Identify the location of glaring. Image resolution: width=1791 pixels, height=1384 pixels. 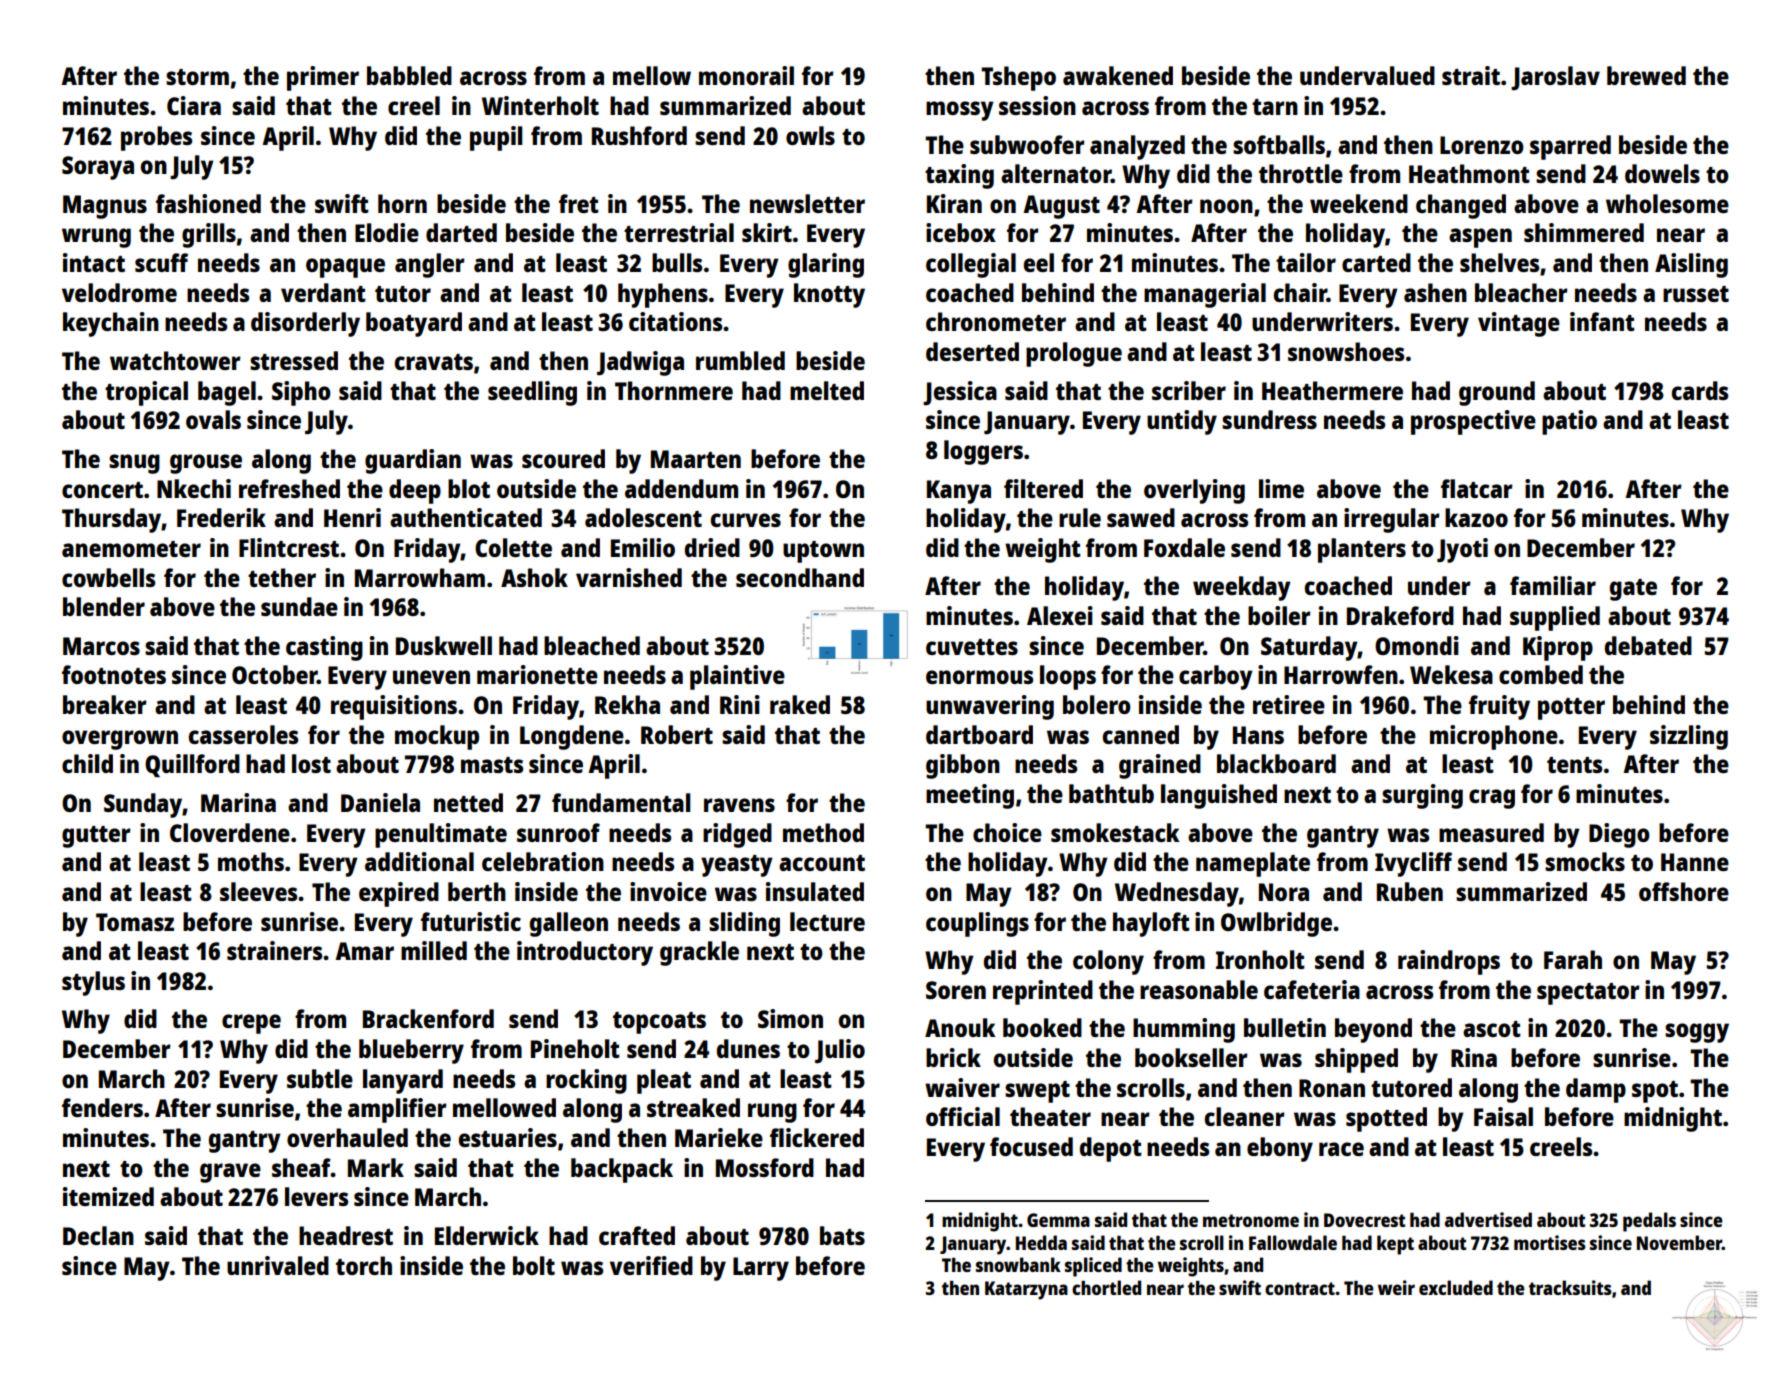
(826, 265).
